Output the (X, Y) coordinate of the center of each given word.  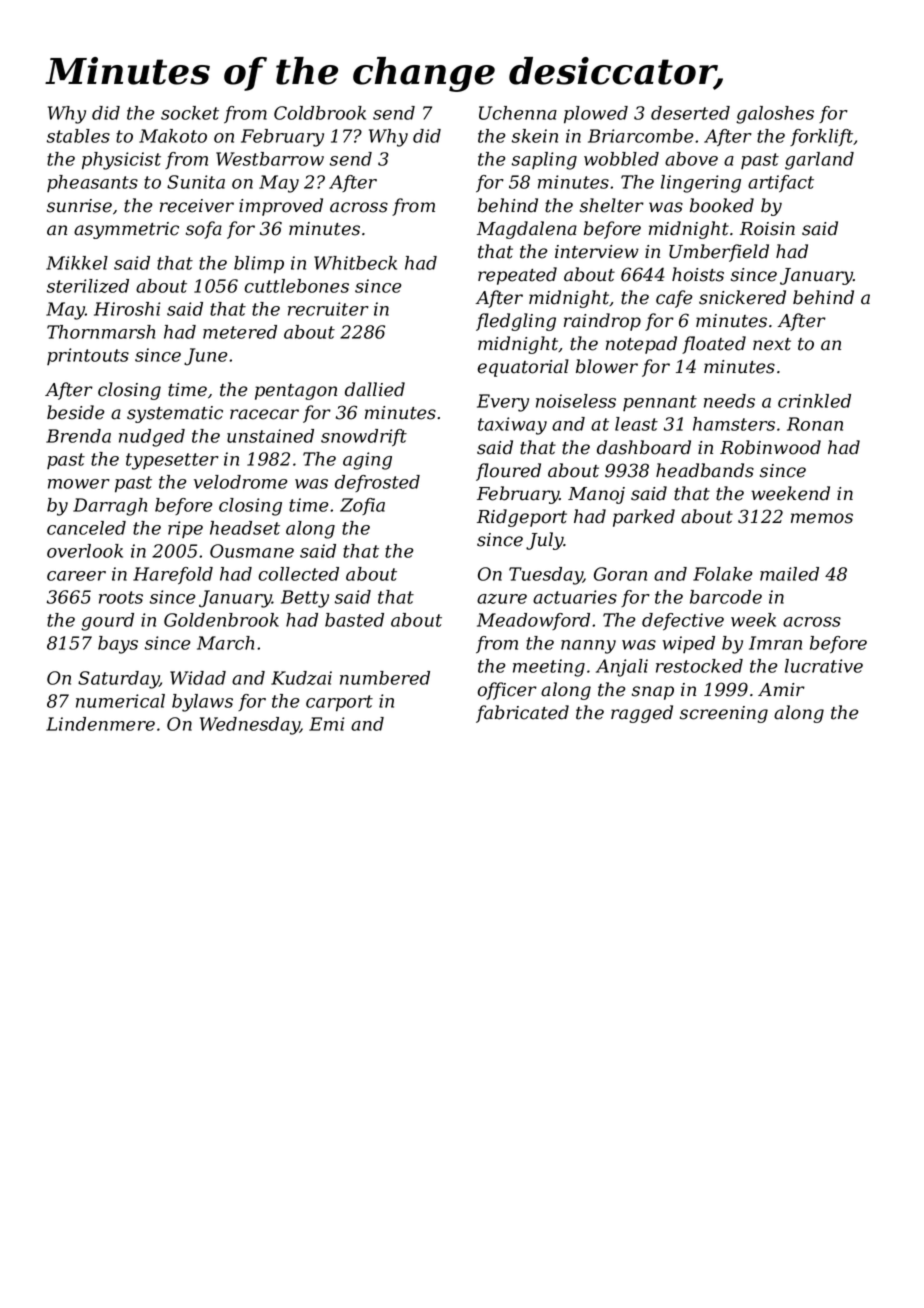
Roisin (767, 229)
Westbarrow (270, 159)
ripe (185, 529)
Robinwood (770, 447)
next (772, 344)
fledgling (516, 322)
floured (508, 472)
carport (339, 703)
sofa (204, 230)
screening (724, 714)
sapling (544, 161)
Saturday (119, 680)
